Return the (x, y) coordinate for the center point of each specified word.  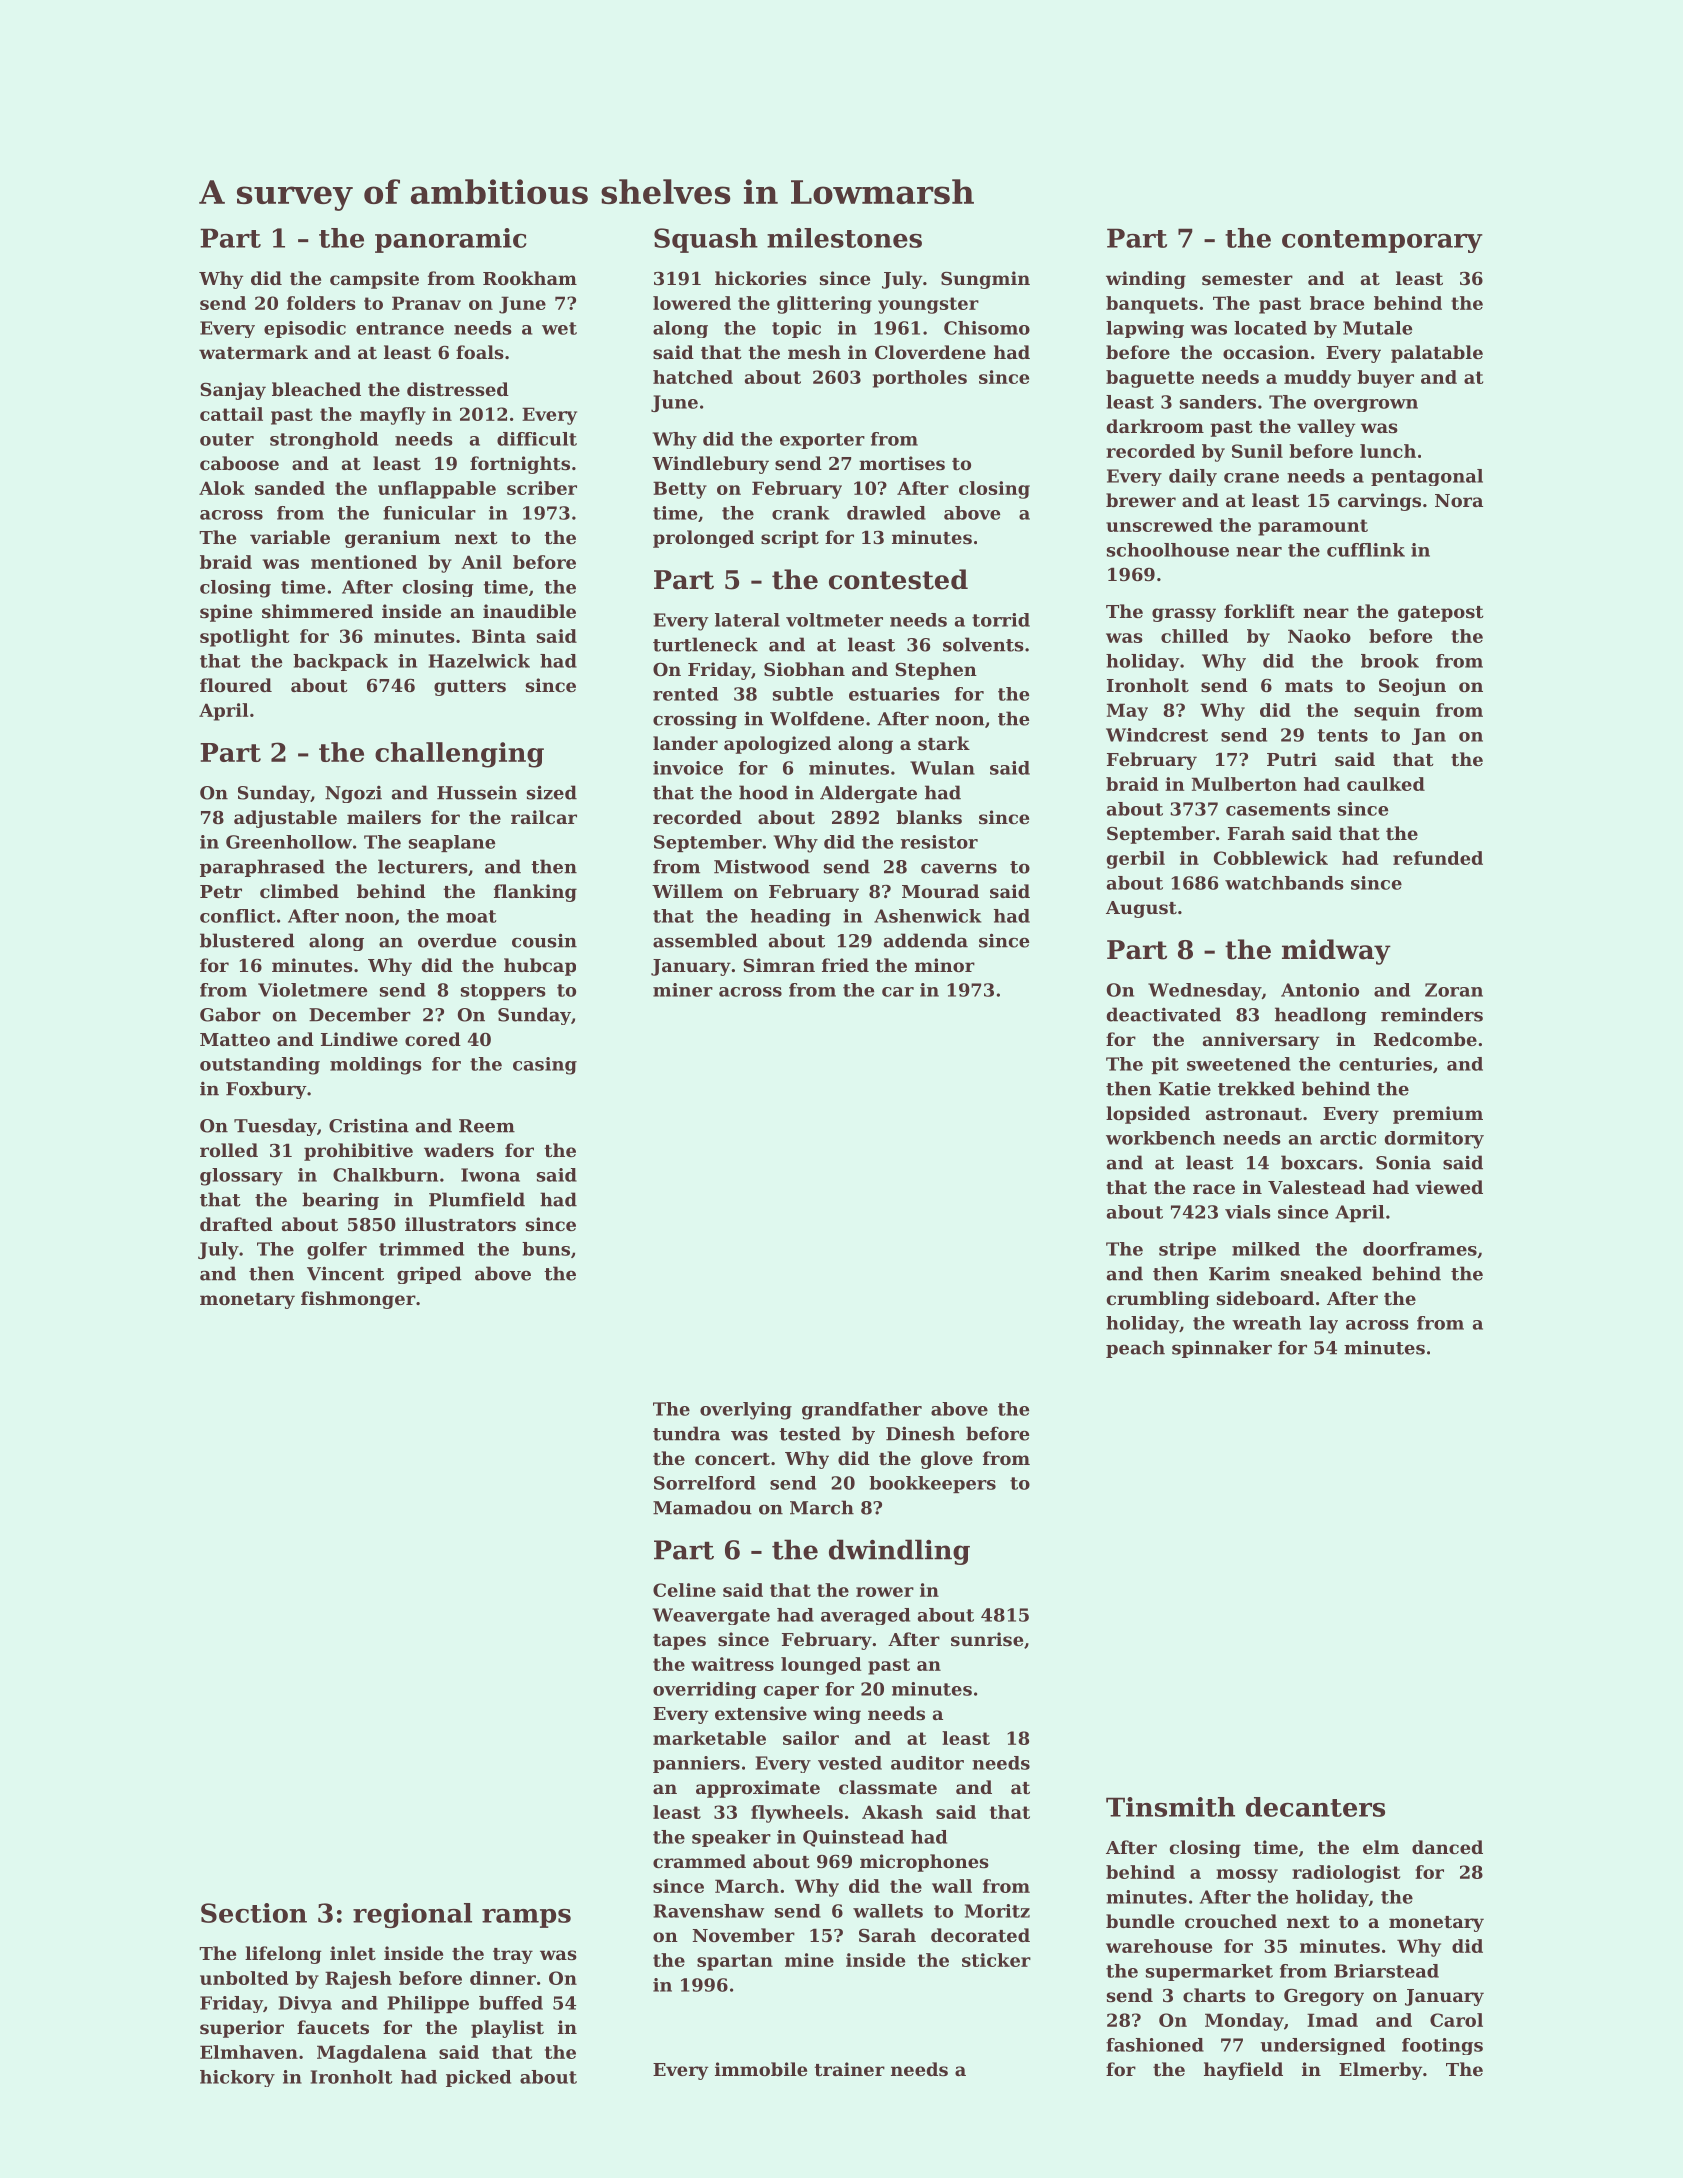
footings (1442, 2046)
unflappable (437, 490)
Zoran (1454, 990)
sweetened (1239, 1064)
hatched (693, 377)
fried (845, 965)
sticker (996, 1960)
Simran (779, 965)
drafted (236, 1224)
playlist (507, 2029)
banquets (1152, 305)
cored (433, 1039)
